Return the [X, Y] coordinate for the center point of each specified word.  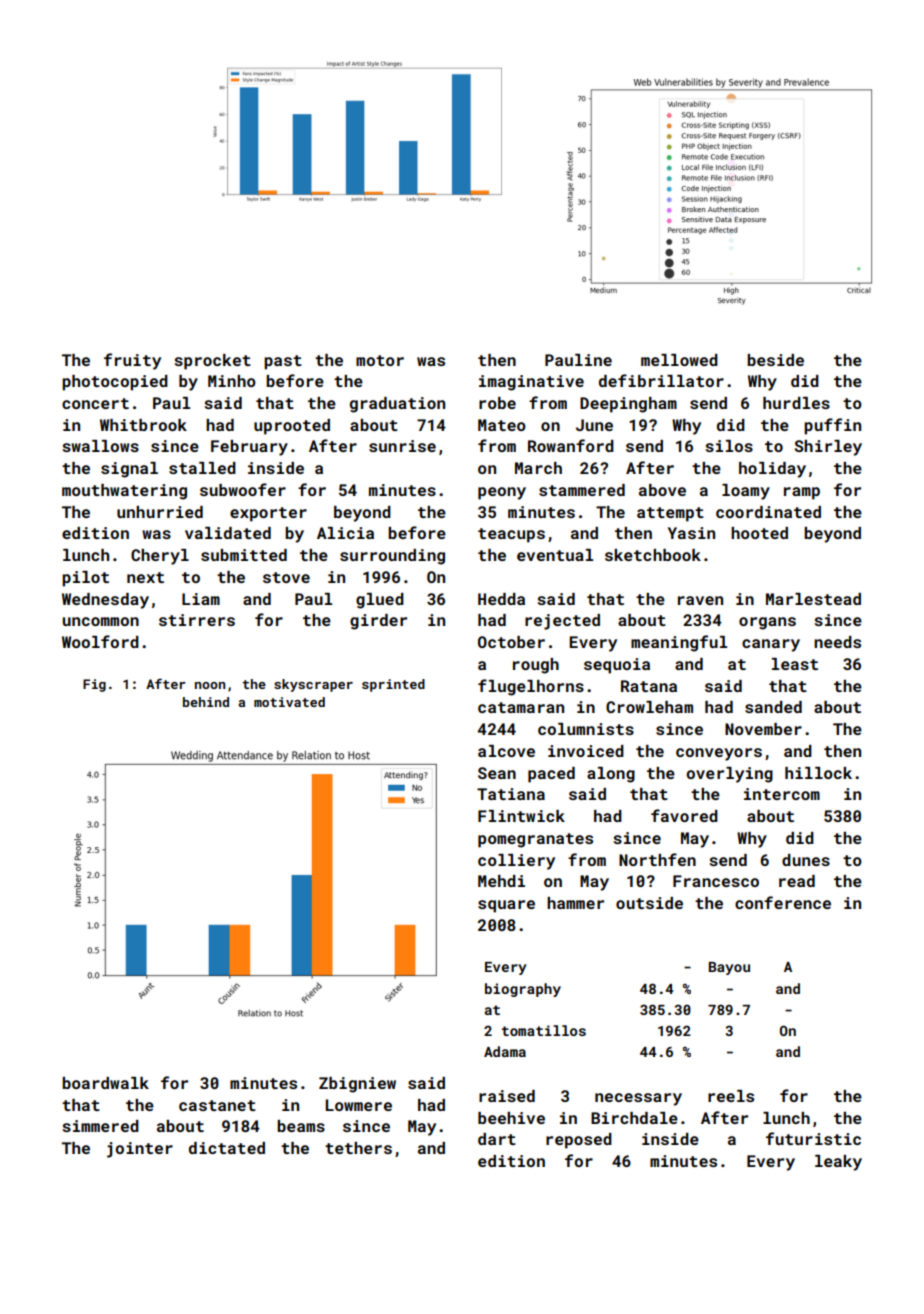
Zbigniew [357, 1085]
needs [837, 642]
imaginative [531, 383]
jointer [140, 1150]
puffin [832, 426]
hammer [575, 903]
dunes [806, 860]
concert [95, 403]
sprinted [393, 685]
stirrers [197, 620]
